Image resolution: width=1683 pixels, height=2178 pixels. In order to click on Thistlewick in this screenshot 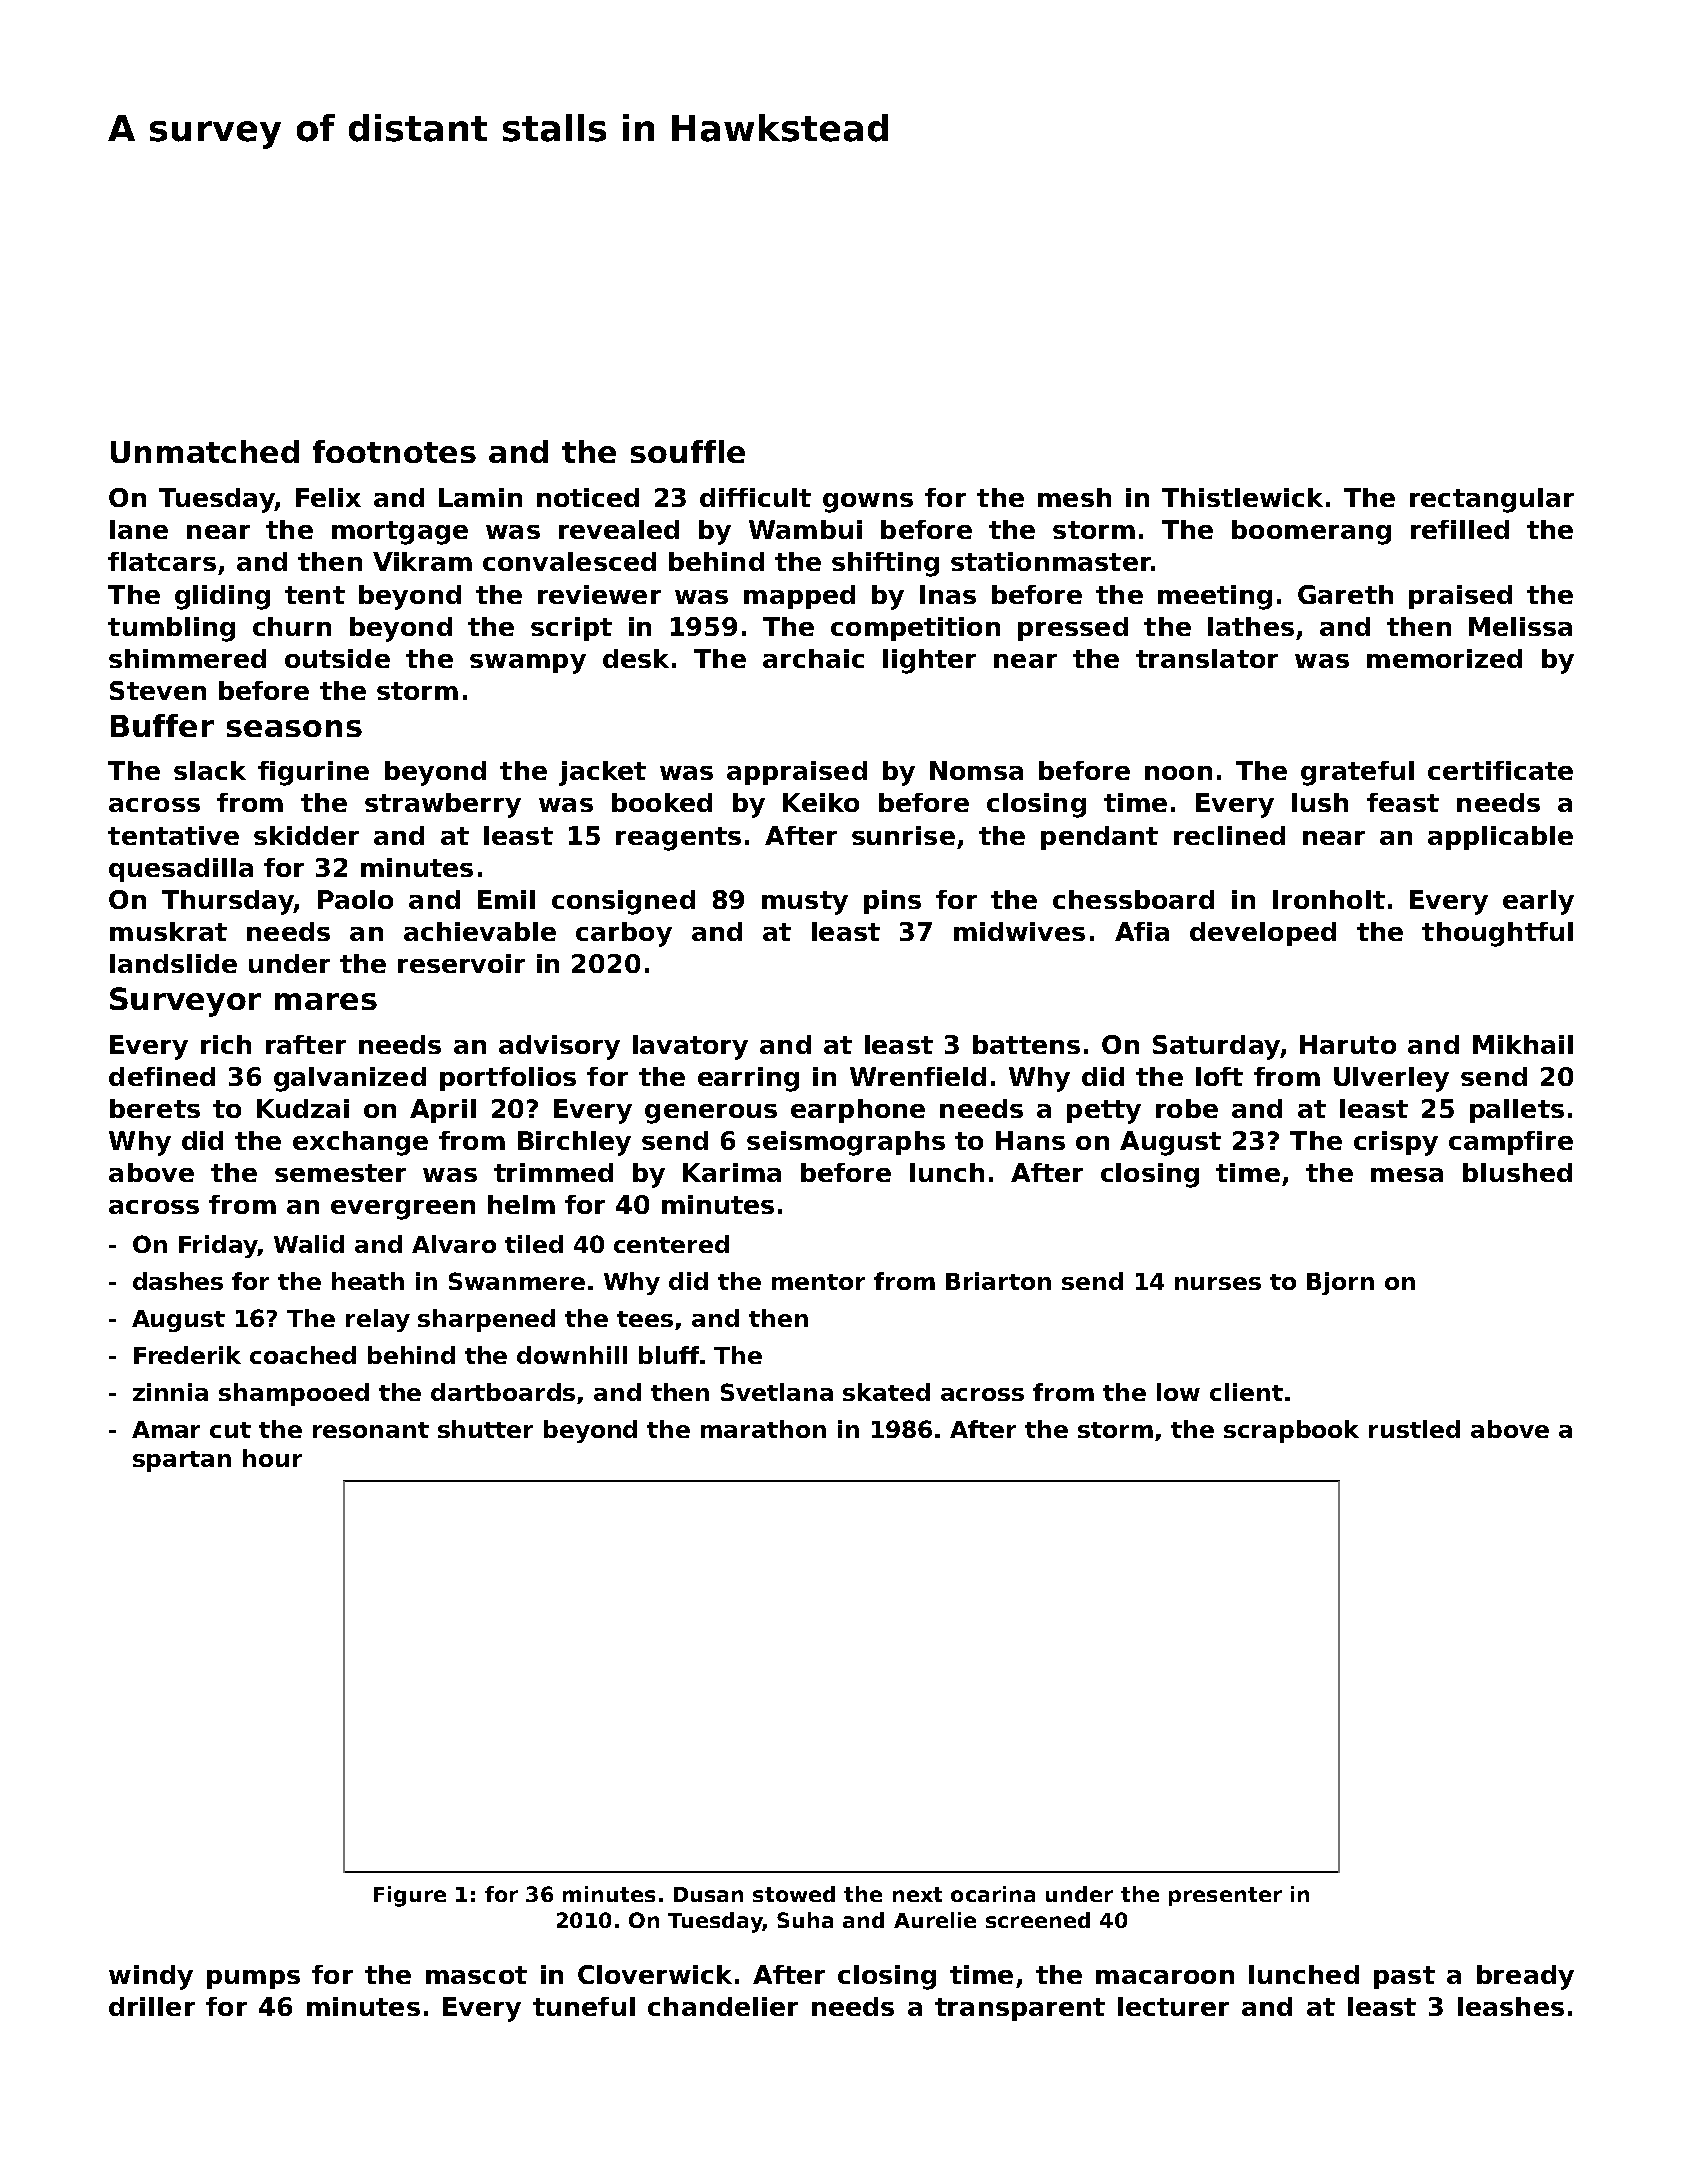, I will do `click(1242, 497)`.
